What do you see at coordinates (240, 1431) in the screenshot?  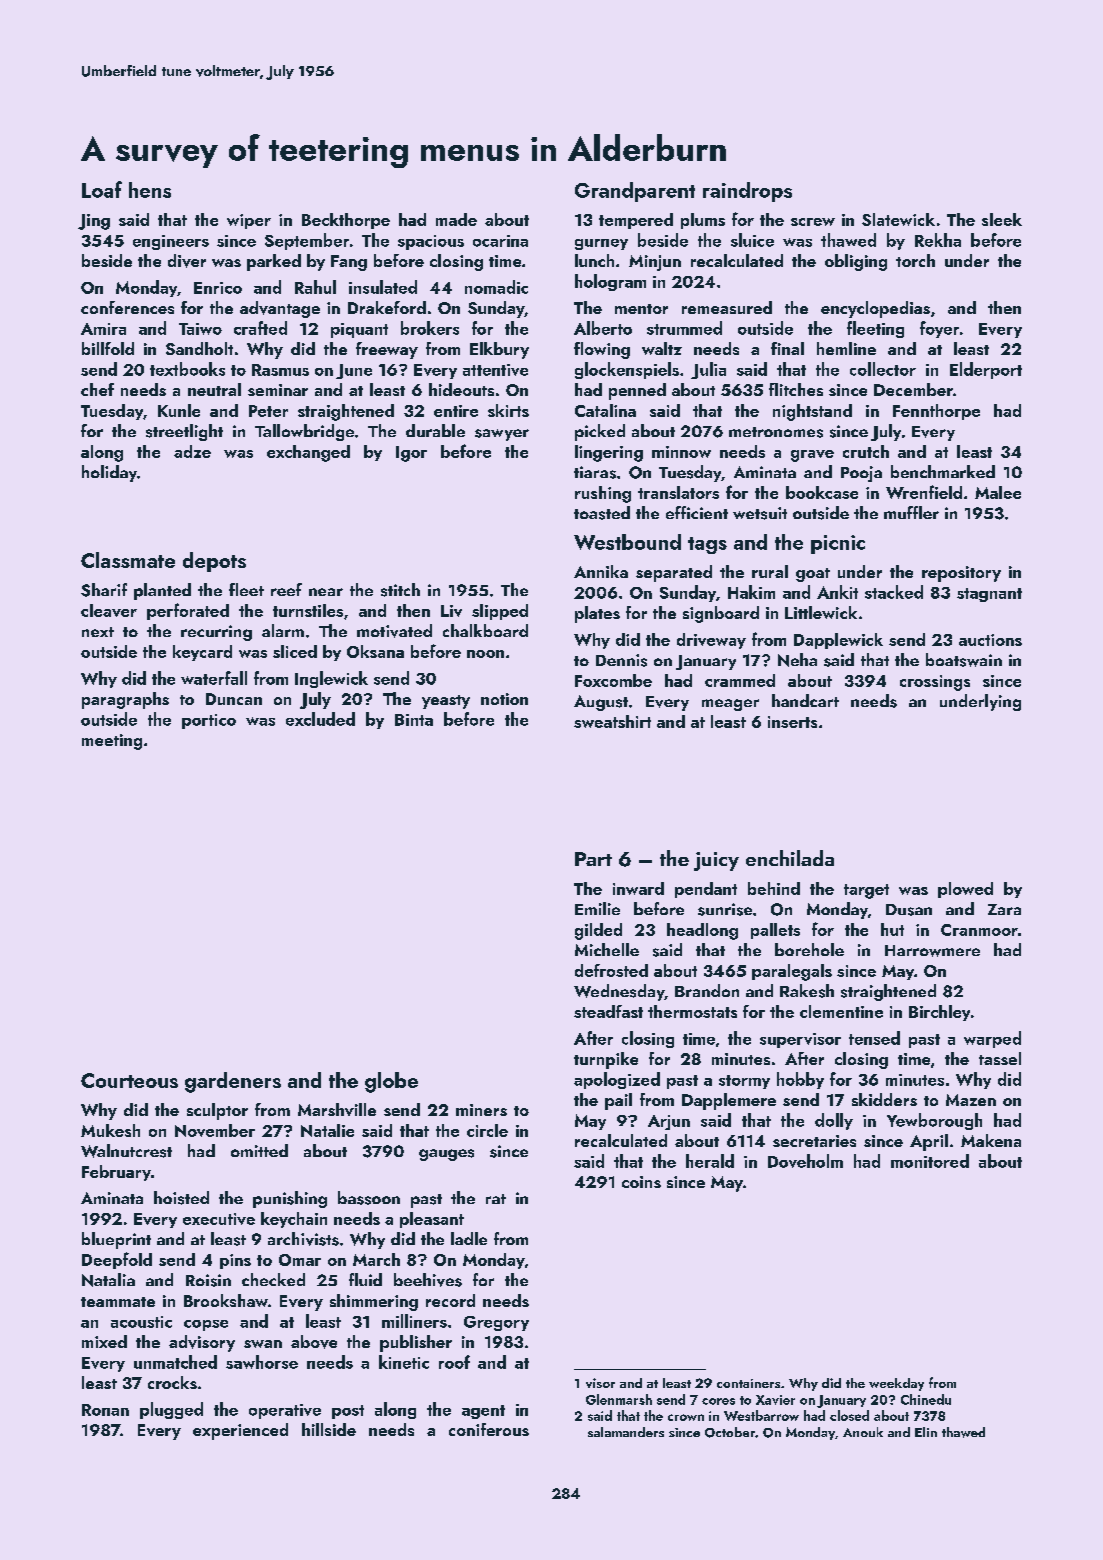 I see `experienced` at bounding box center [240, 1431].
